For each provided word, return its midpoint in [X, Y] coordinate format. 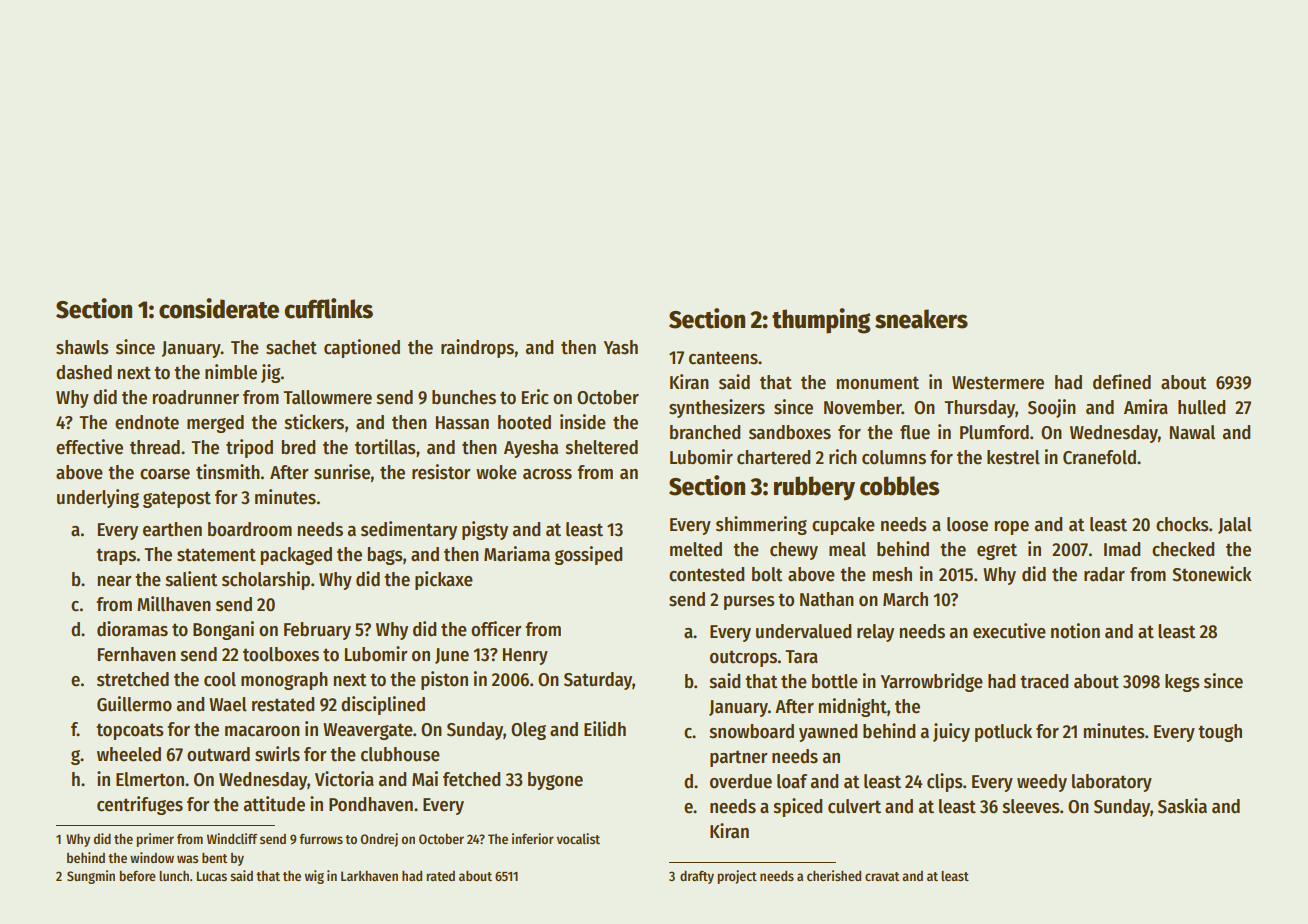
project [737, 877]
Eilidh [605, 729]
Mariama [517, 554]
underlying [98, 498]
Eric [535, 397]
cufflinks [328, 308]
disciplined [383, 705]
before [137, 876]
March [905, 599]
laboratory [1112, 783]
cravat [882, 876]
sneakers [921, 319]
